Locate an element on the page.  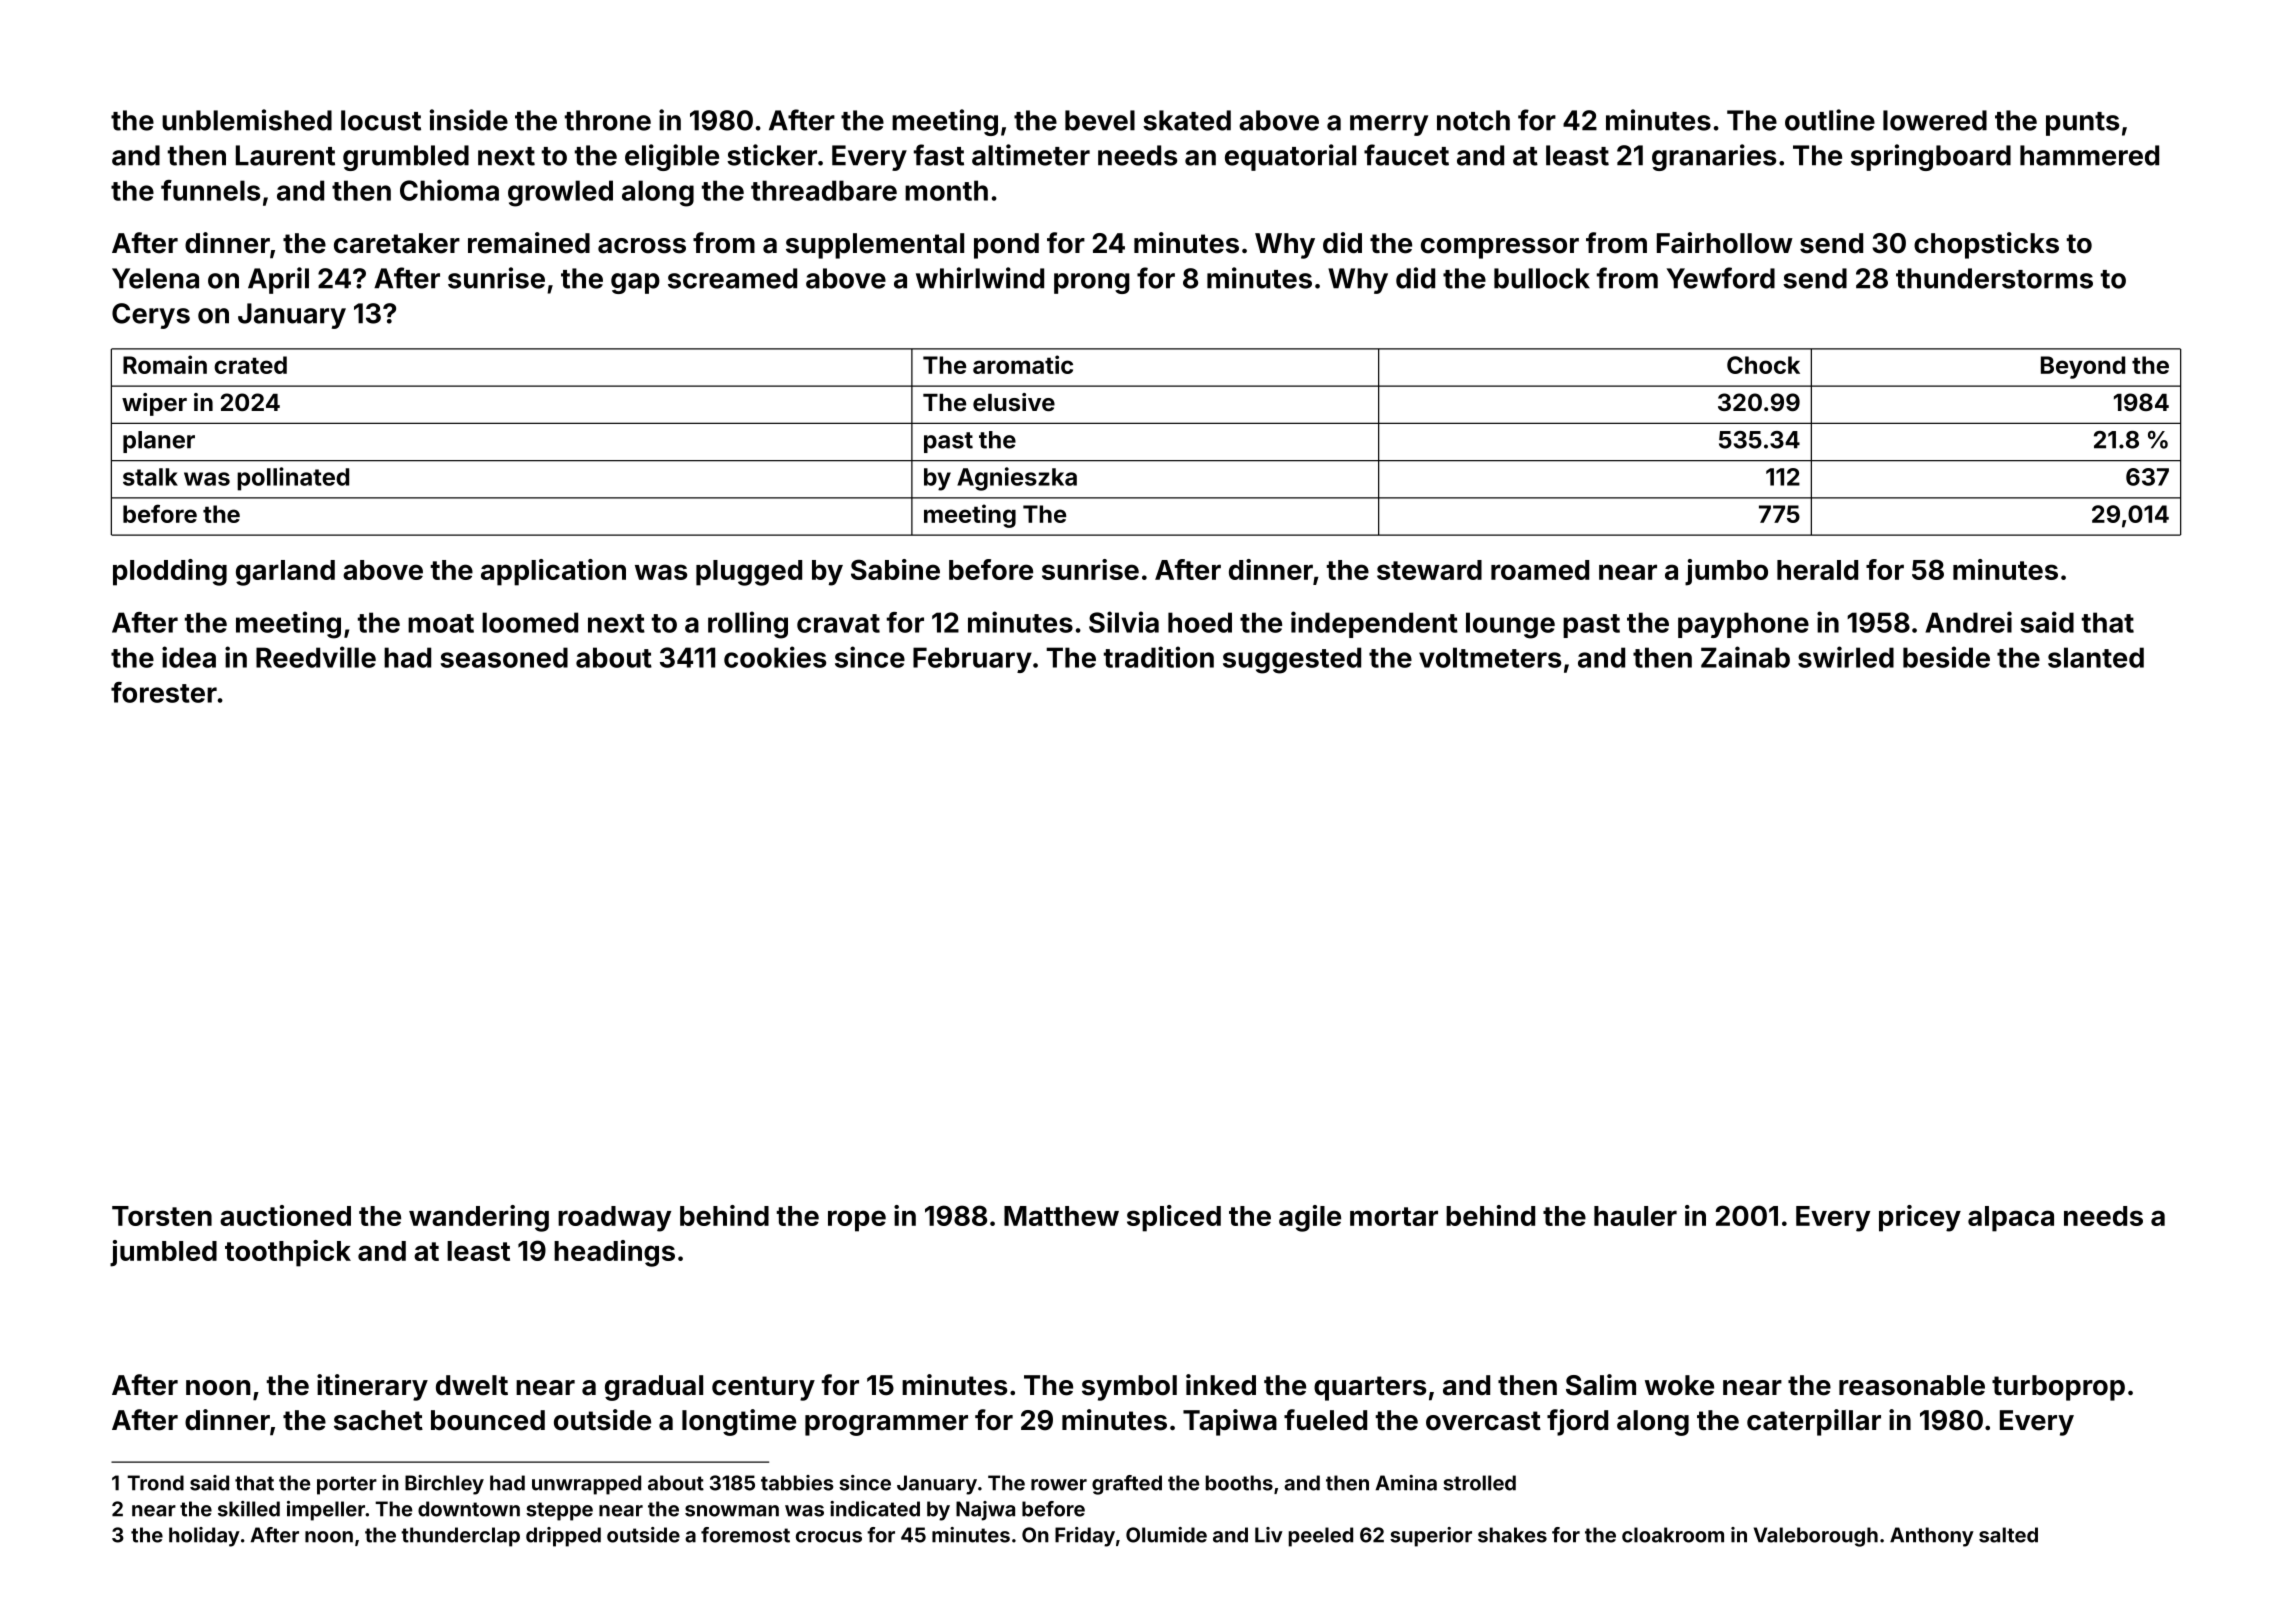
Olumide is located at coordinates (1166, 1535).
